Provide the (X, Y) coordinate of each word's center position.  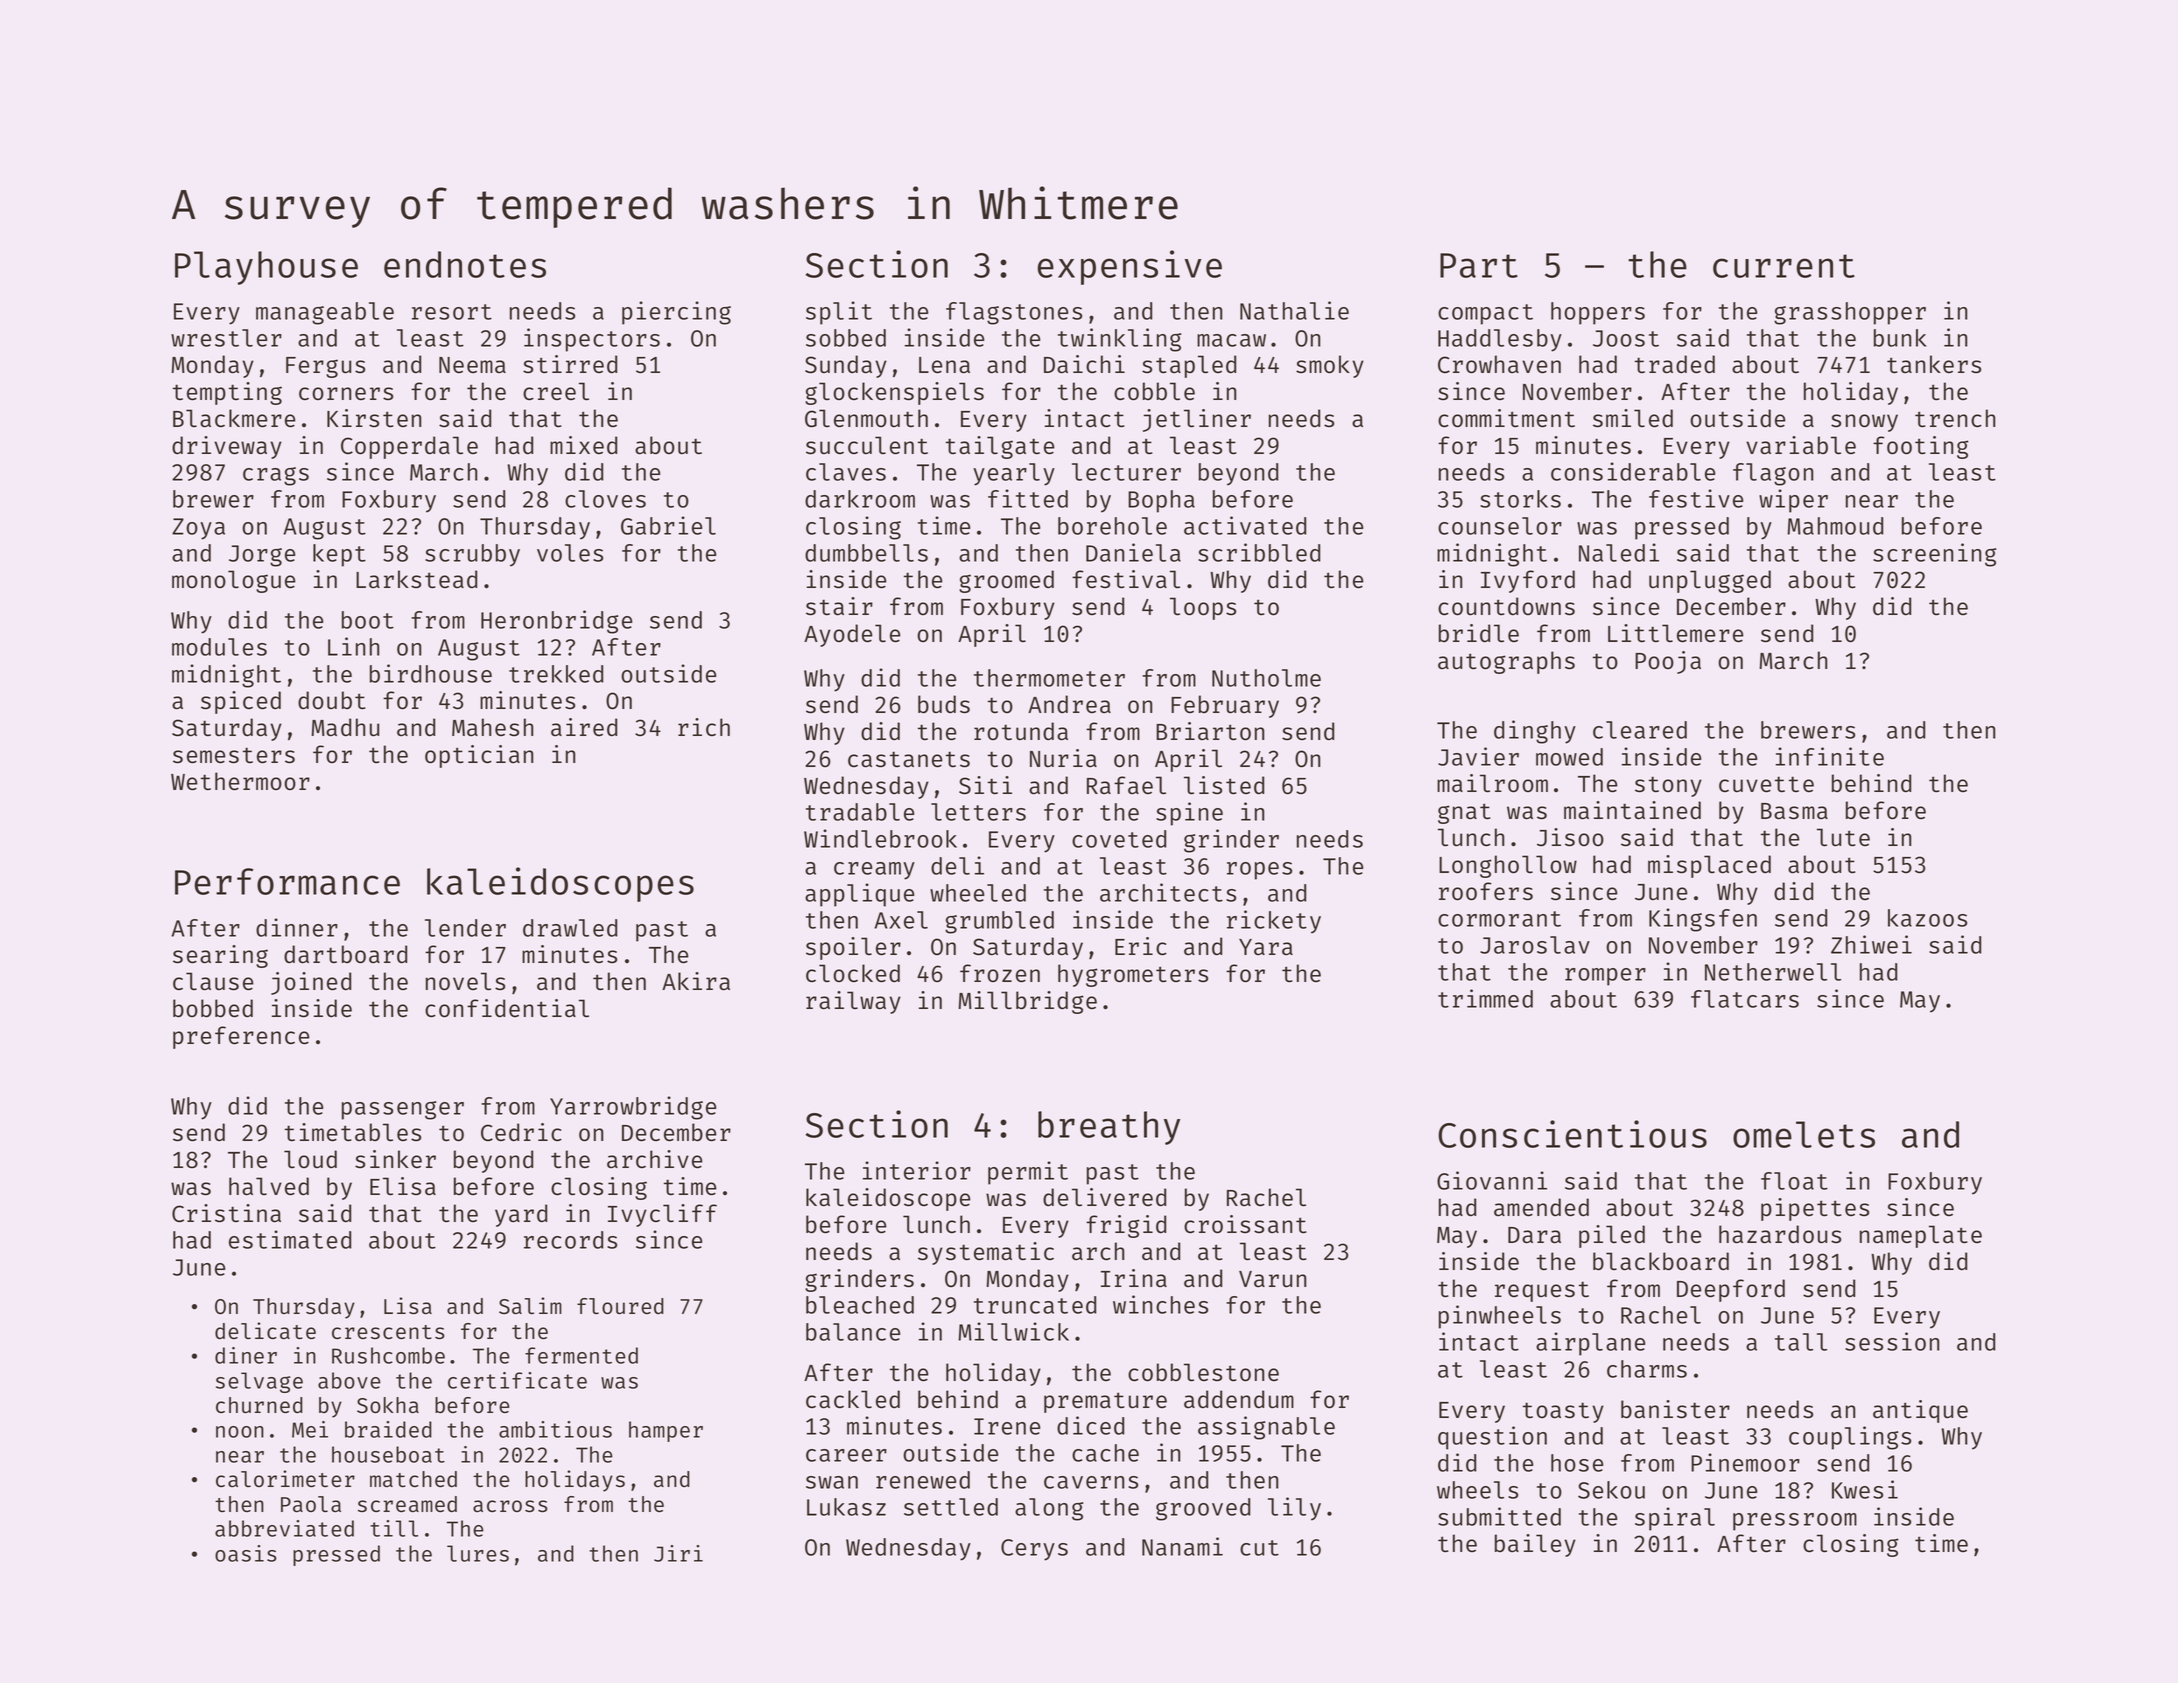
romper (1605, 977)
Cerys (1034, 1550)
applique (859, 895)
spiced (241, 702)
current (1784, 266)
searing (220, 956)
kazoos (1927, 918)
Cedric (521, 1132)
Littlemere (1676, 633)
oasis (246, 1553)
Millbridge (1027, 1002)
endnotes (465, 264)
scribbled (1259, 552)
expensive (1129, 267)
